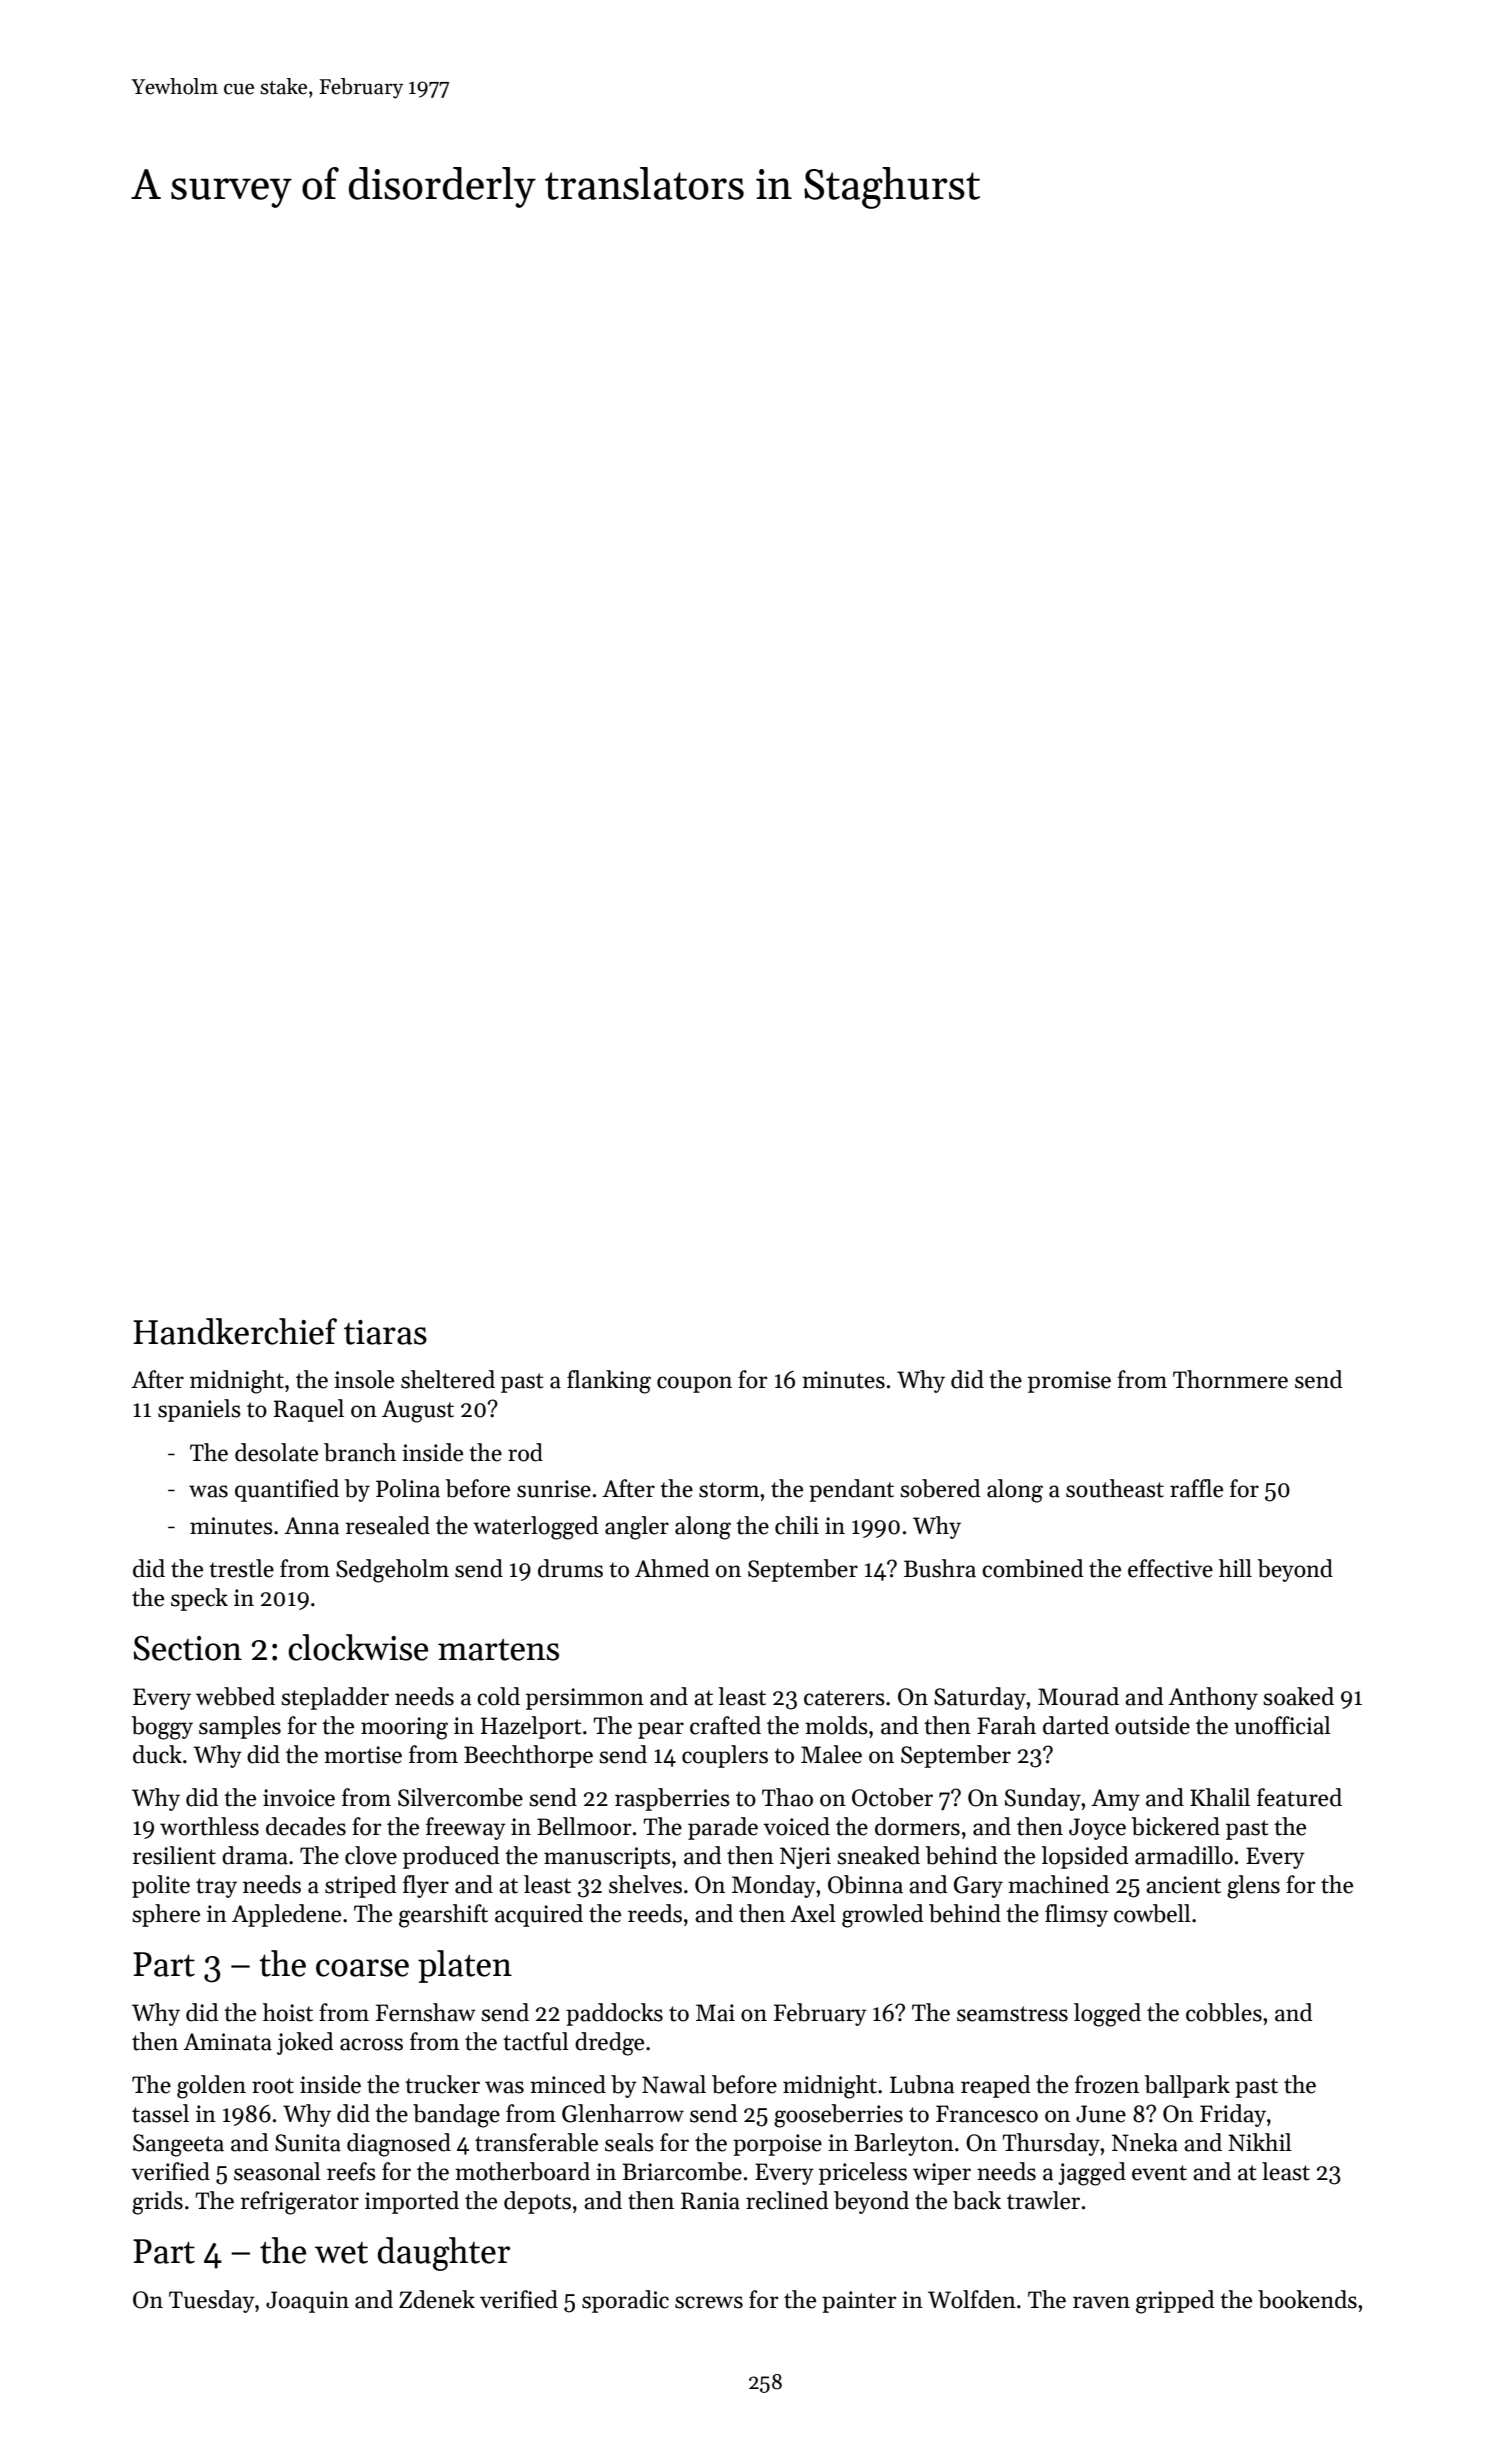 This screenshot has width=1496, height=2464. Describe the element at coordinates (1115, 1800) in the screenshot. I see `Amy` at that location.
